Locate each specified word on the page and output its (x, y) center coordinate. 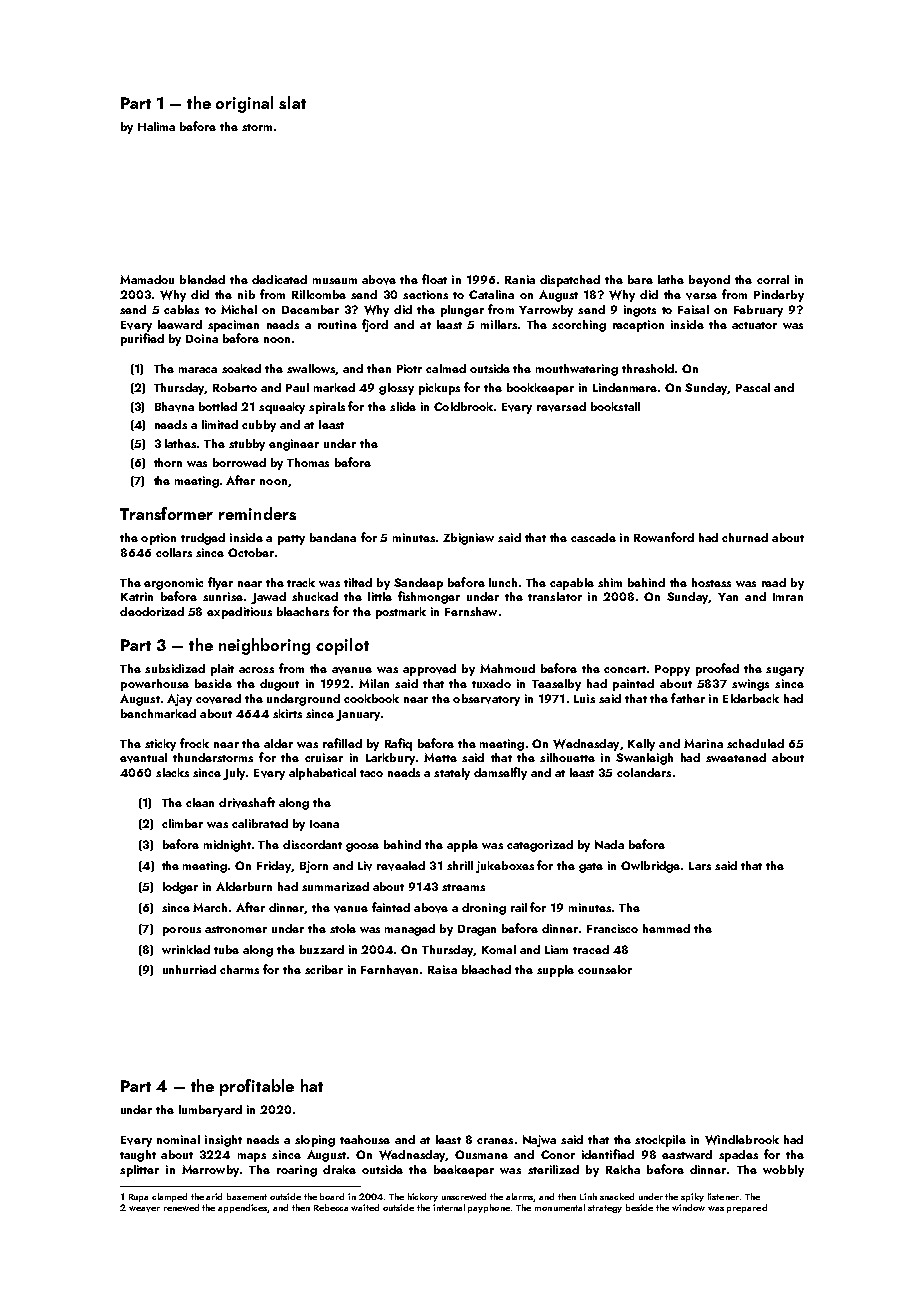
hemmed (666, 928)
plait (222, 670)
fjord (375, 325)
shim (610, 582)
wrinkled (186, 949)
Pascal (753, 387)
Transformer (166, 513)
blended (202, 279)
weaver (144, 1209)
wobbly (783, 1171)
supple (555, 971)
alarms (520, 1197)
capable (572, 584)
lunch (503, 582)
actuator (754, 325)
